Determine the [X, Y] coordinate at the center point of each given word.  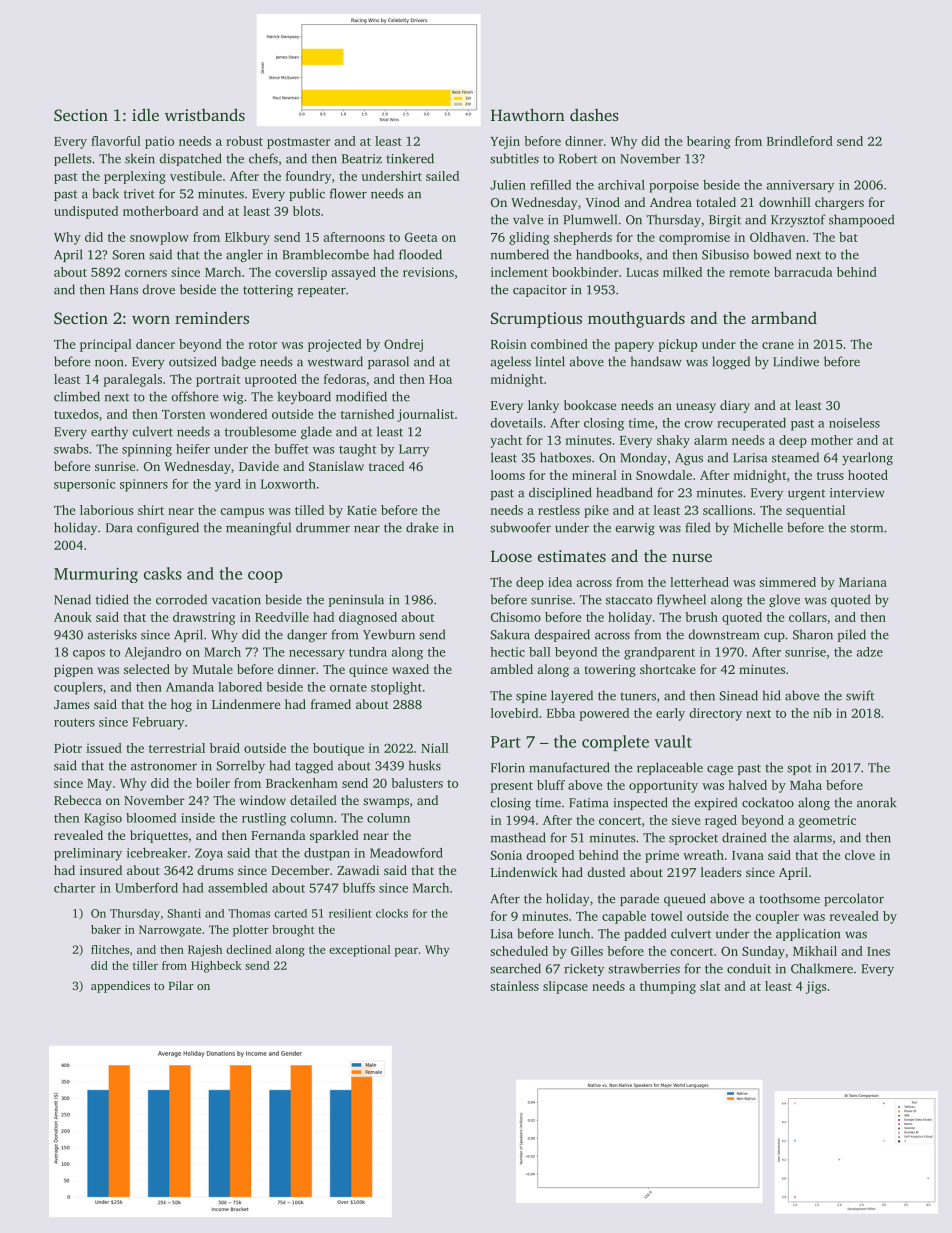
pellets [73, 159]
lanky [543, 406]
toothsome [789, 898]
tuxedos [76, 414]
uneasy [696, 408]
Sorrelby [241, 766]
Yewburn [389, 634]
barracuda [803, 272]
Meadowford [406, 853]
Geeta [421, 237]
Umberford [146, 888]
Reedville [282, 617]
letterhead [699, 582]
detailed [313, 800]
